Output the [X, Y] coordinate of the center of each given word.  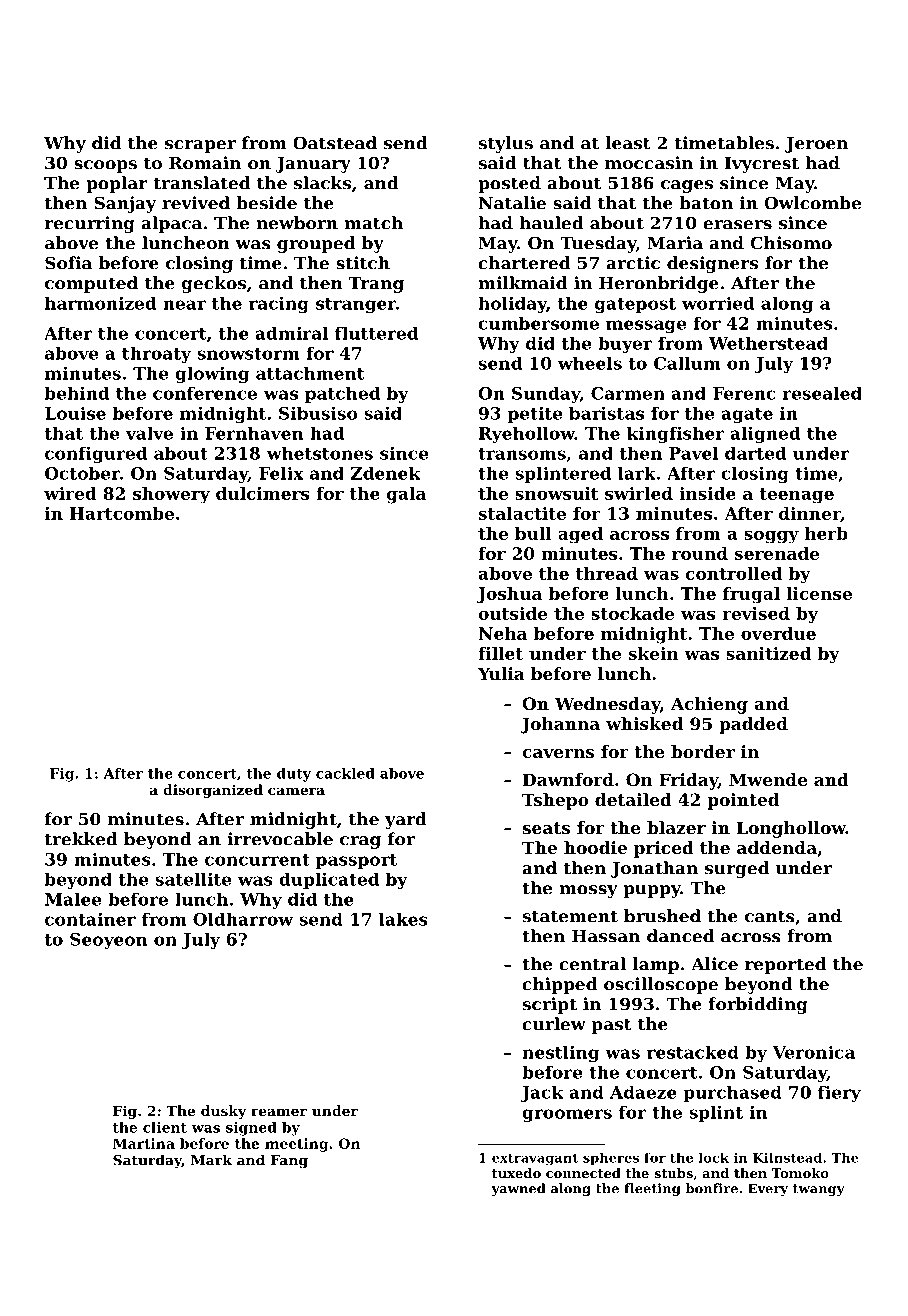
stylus [506, 144]
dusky [223, 1112]
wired [70, 493]
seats [546, 828]
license [819, 593]
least [628, 143]
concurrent [257, 860]
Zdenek [386, 473]
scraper [200, 146]
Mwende [768, 779]
